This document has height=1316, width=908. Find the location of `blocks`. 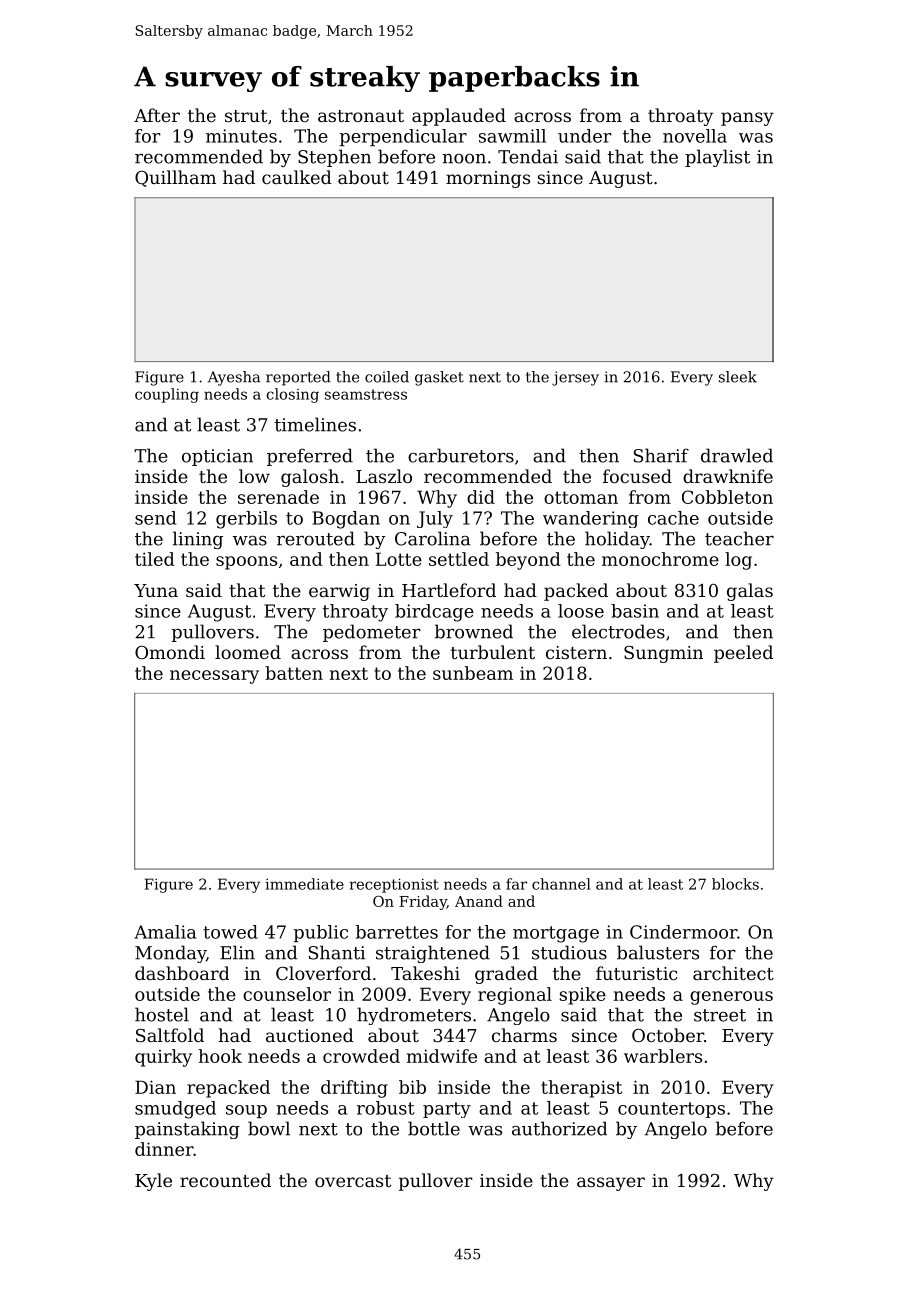

blocks is located at coordinates (735, 884).
